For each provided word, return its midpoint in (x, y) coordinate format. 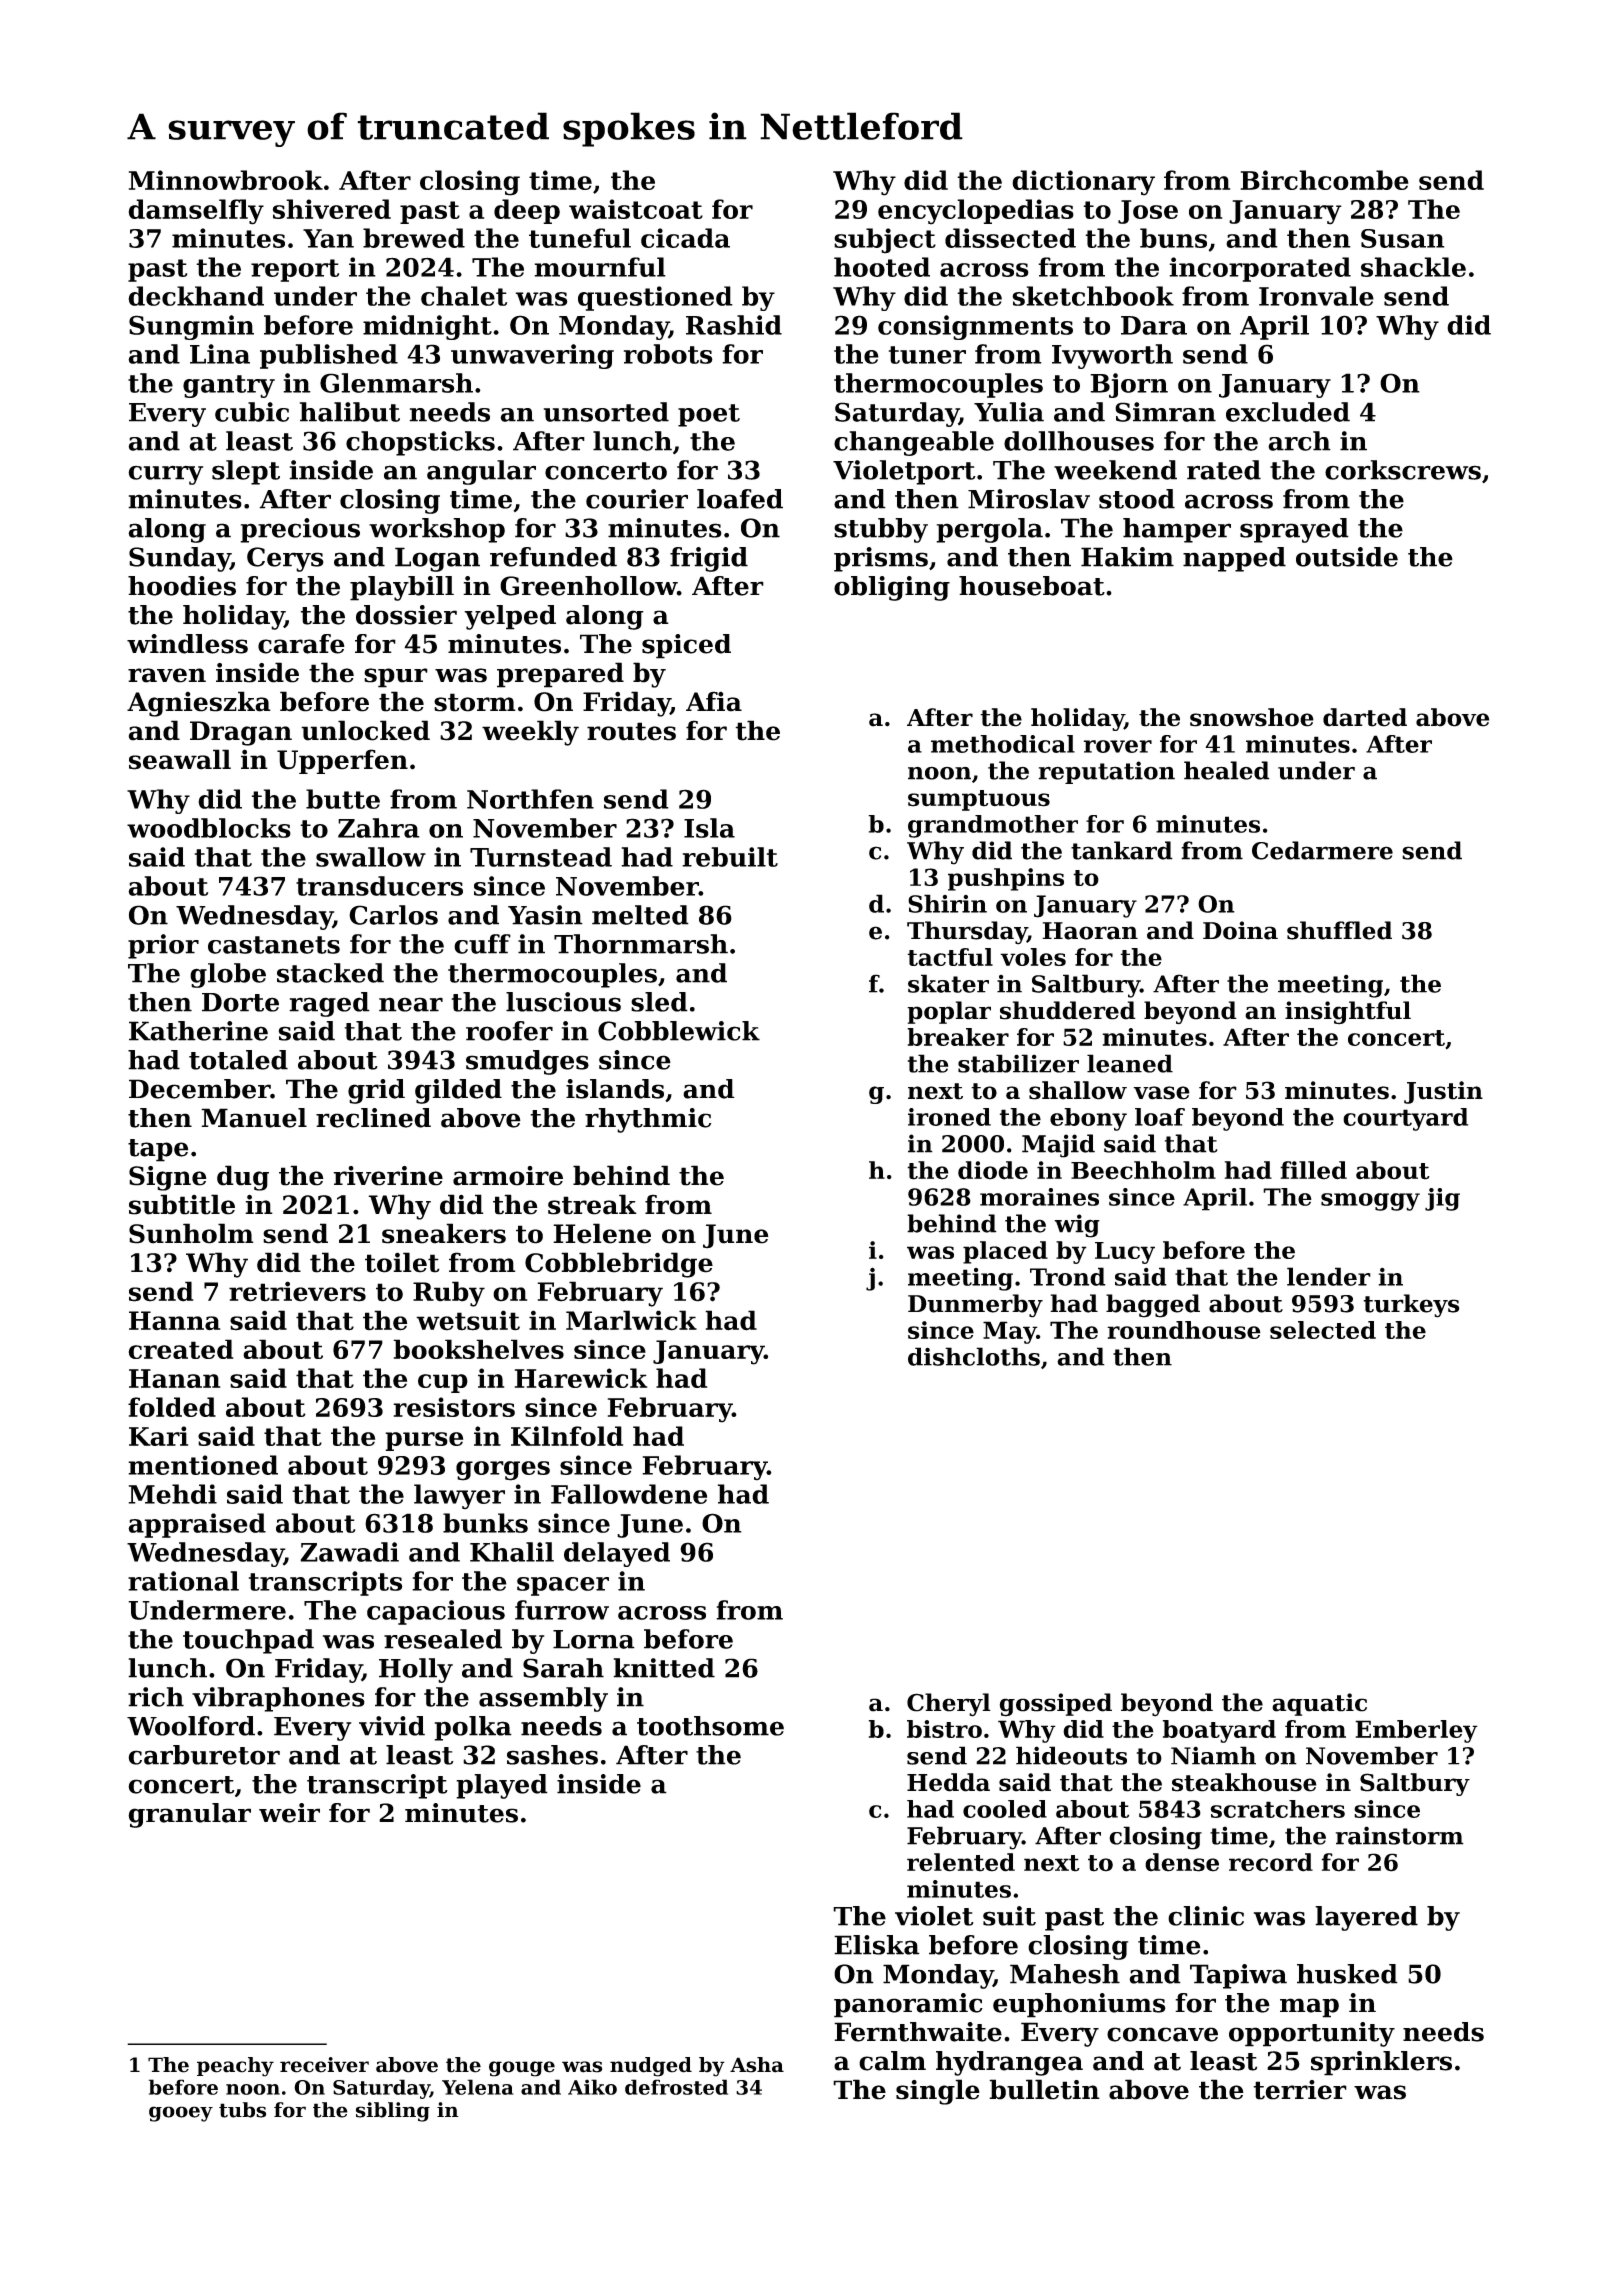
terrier (1300, 2090)
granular (189, 1815)
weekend (1115, 470)
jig (1442, 1199)
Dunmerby (975, 1306)
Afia (714, 701)
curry (165, 475)
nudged (651, 2067)
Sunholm (191, 1233)
